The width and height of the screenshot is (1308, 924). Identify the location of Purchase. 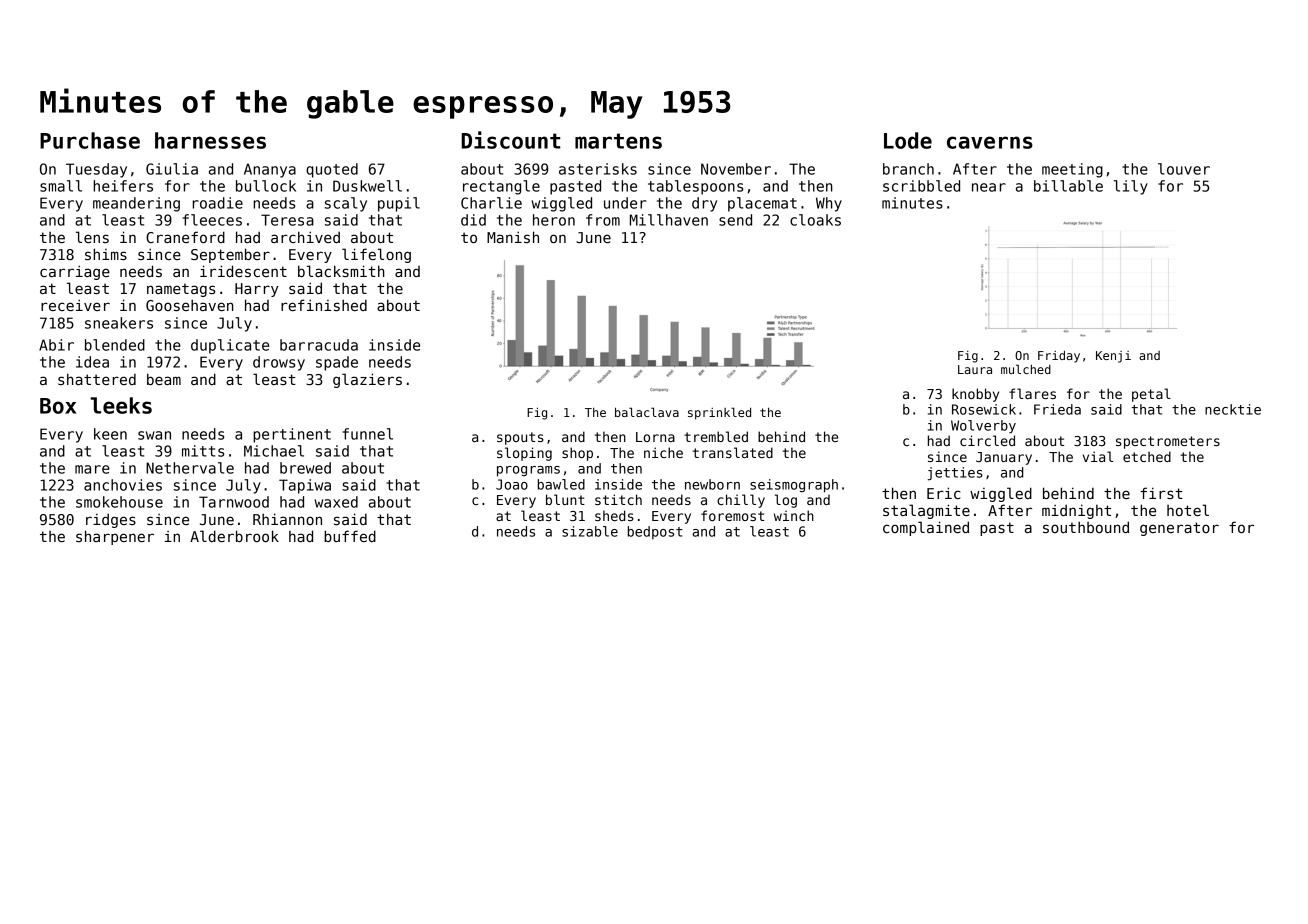
(90, 140).
